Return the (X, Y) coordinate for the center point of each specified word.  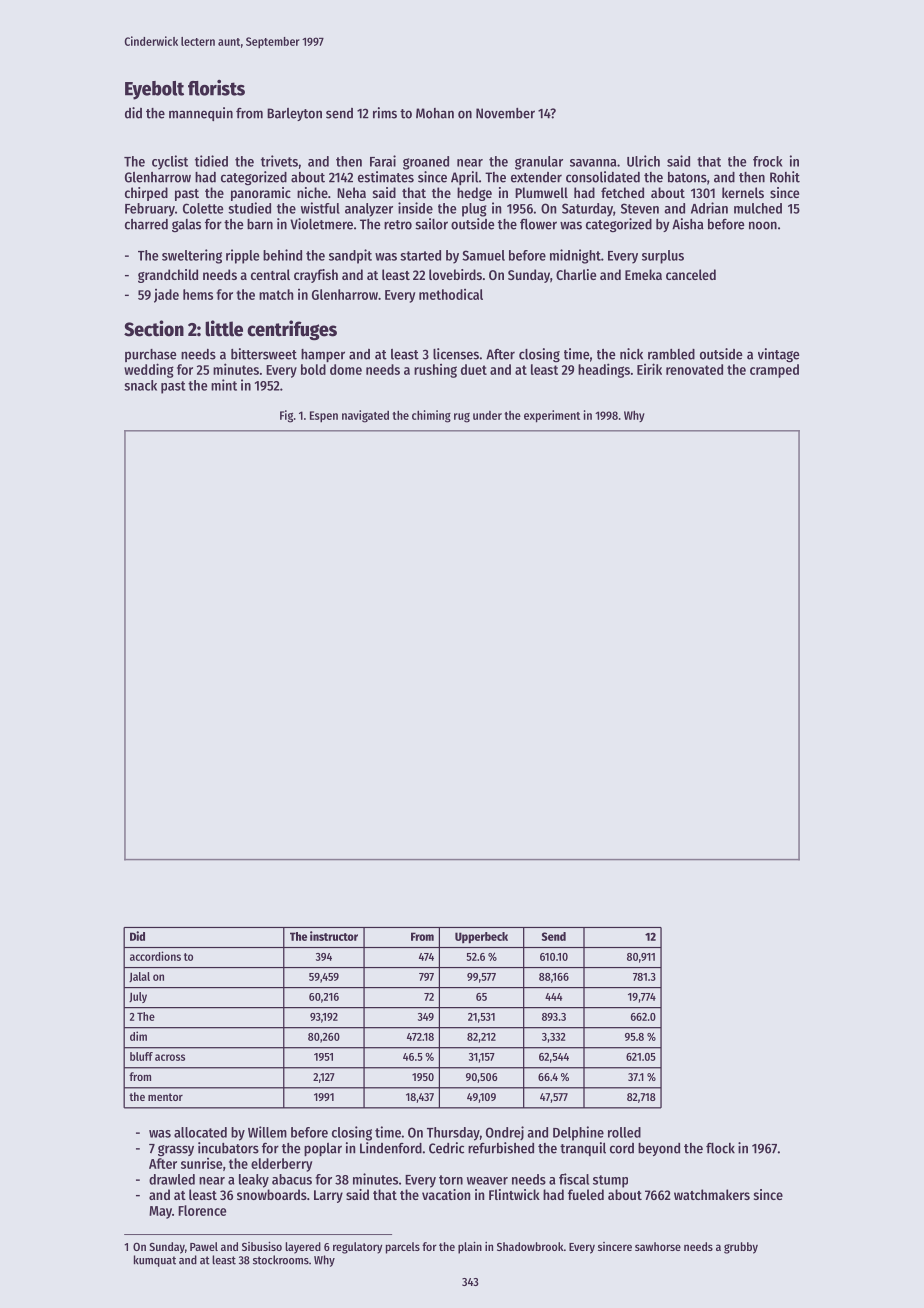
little (224, 328)
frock (768, 161)
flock (720, 1148)
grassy (176, 1151)
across (170, 1057)
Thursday (453, 1134)
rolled (624, 1132)
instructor (334, 936)
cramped (774, 371)
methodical (451, 294)
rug (462, 418)
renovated (694, 369)
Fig (286, 416)
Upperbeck (481, 938)
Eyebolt (154, 90)
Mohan (435, 113)
